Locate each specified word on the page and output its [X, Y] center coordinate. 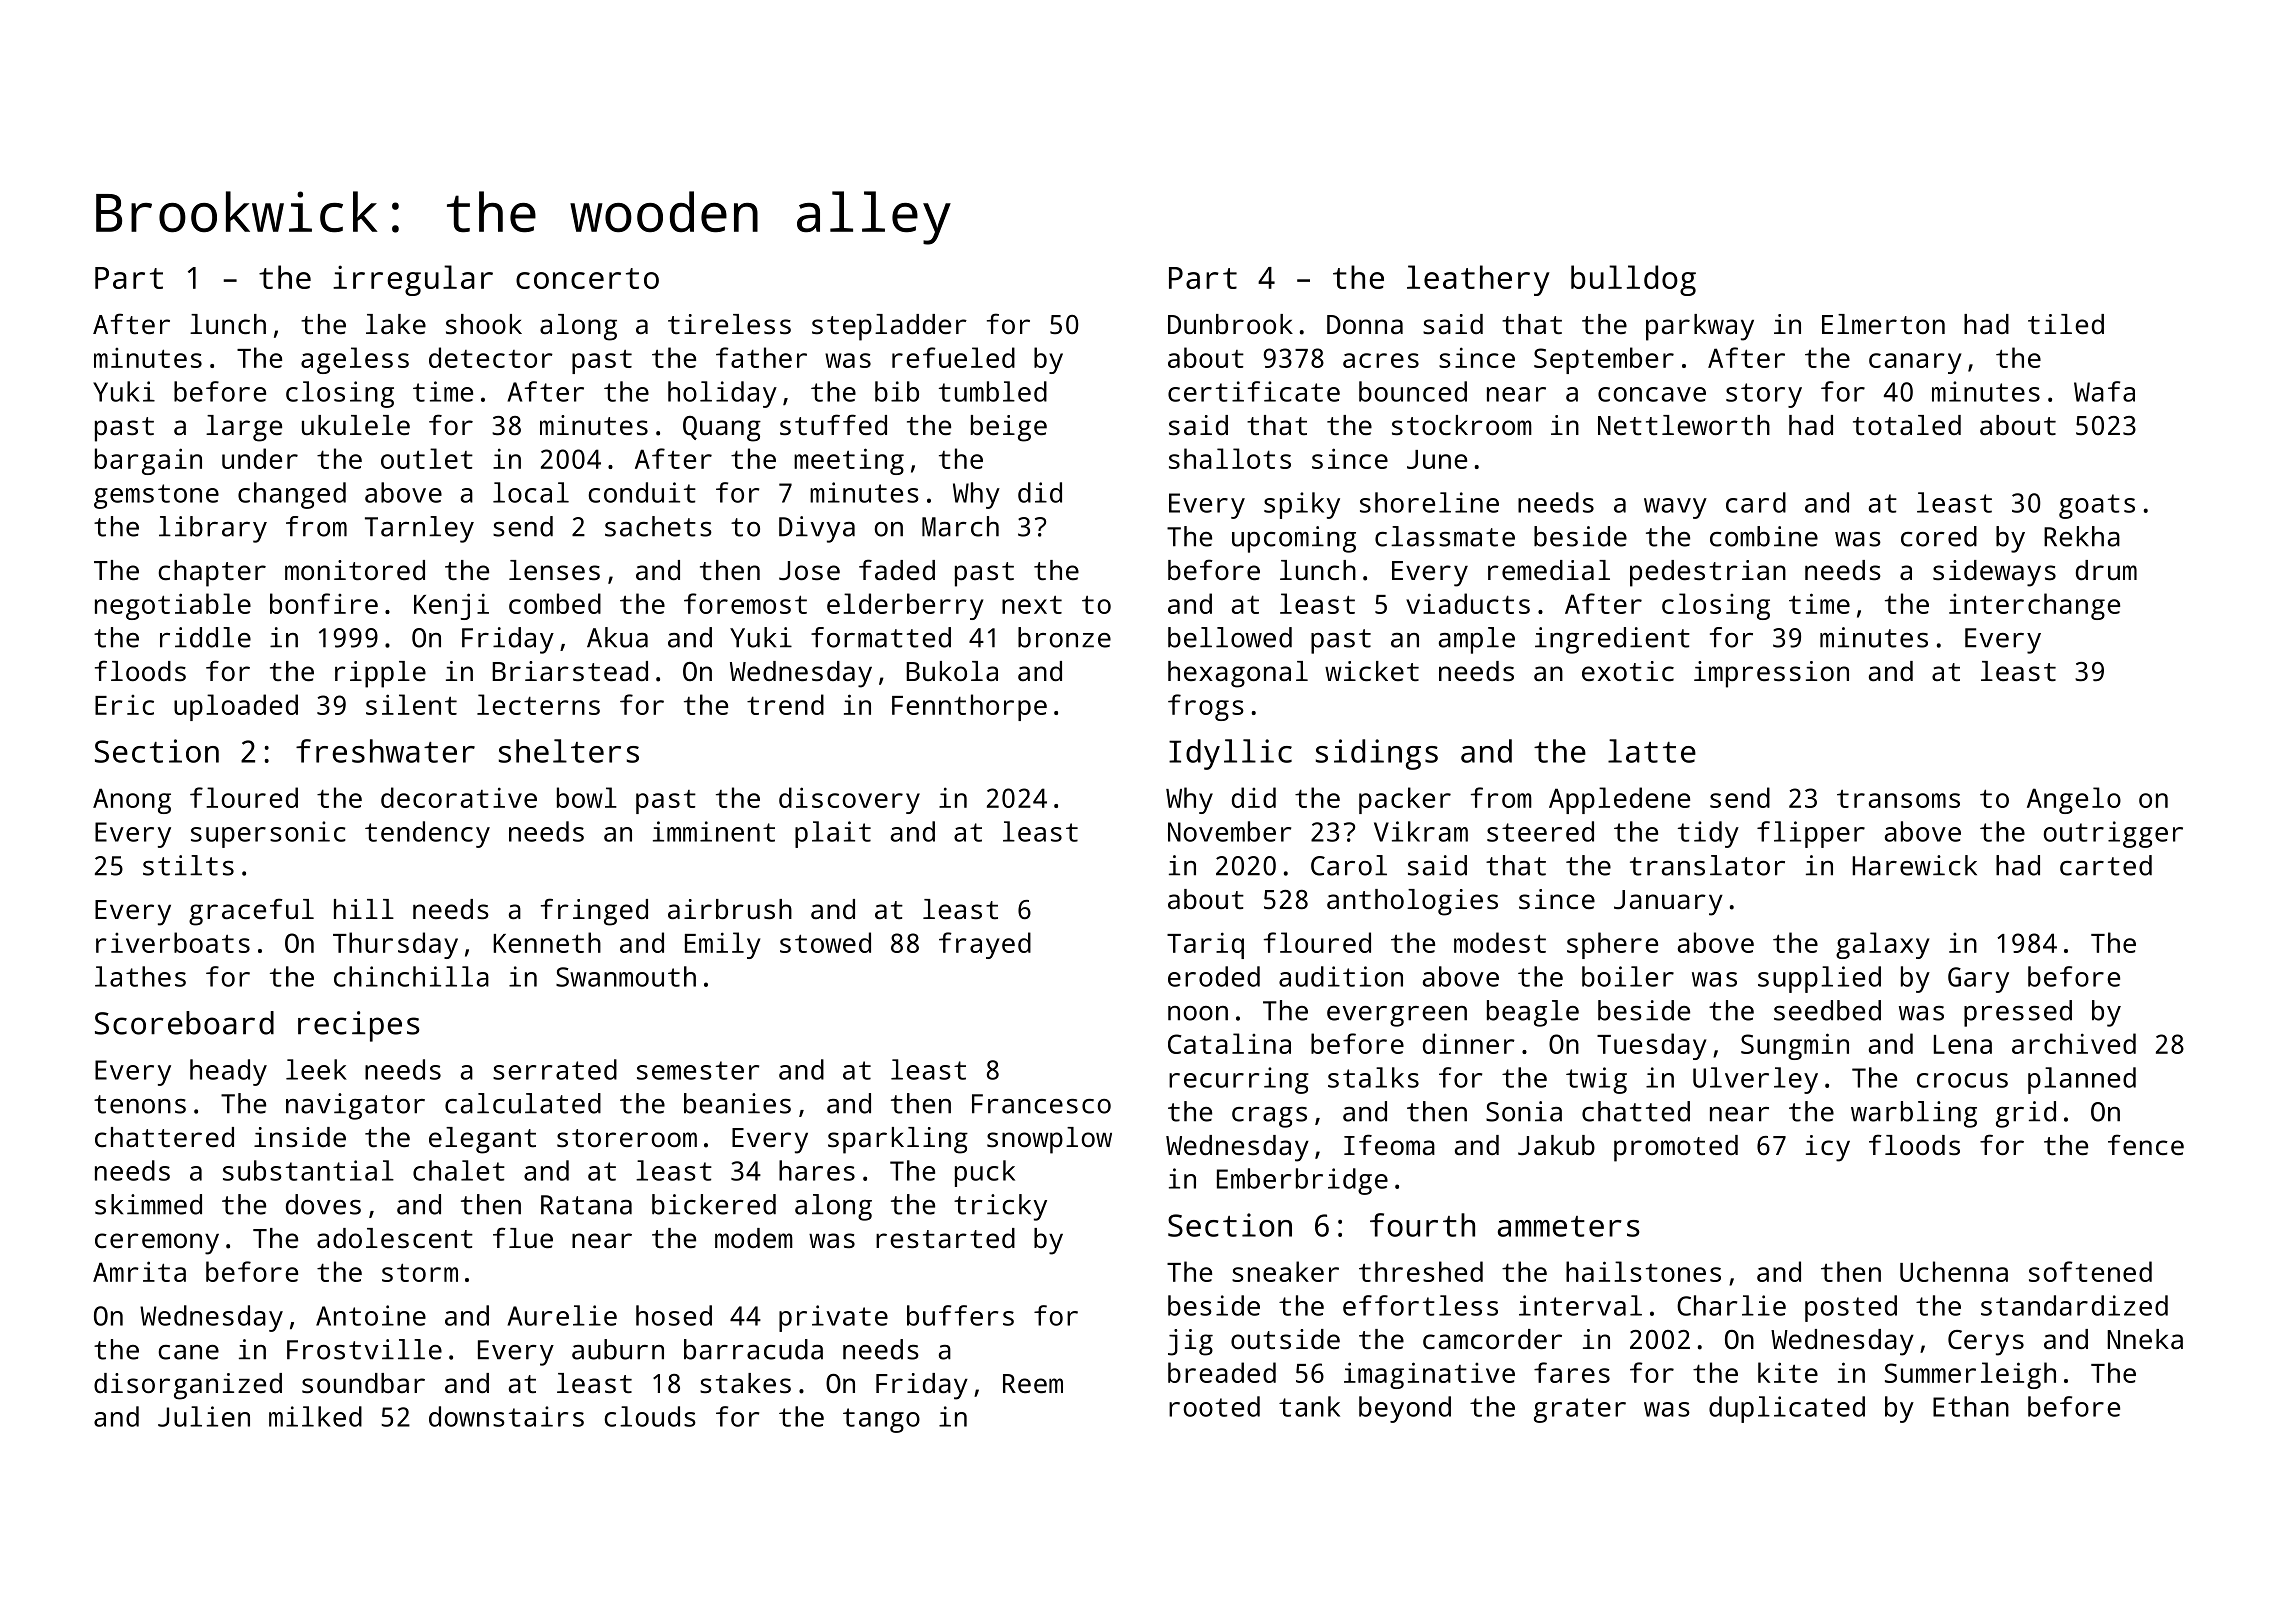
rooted [1214, 1406]
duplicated [1787, 1409]
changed [292, 495]
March [960, 526]
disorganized [188, 1386]
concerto [587, 278]
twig [1596, 1080]
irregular [413, 280]
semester [698, 1070]
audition [1341, 976]
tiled [2066, 324]
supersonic [268, 834]
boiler [1628, 976]
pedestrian [1708, 573]
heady [228, 1072]
